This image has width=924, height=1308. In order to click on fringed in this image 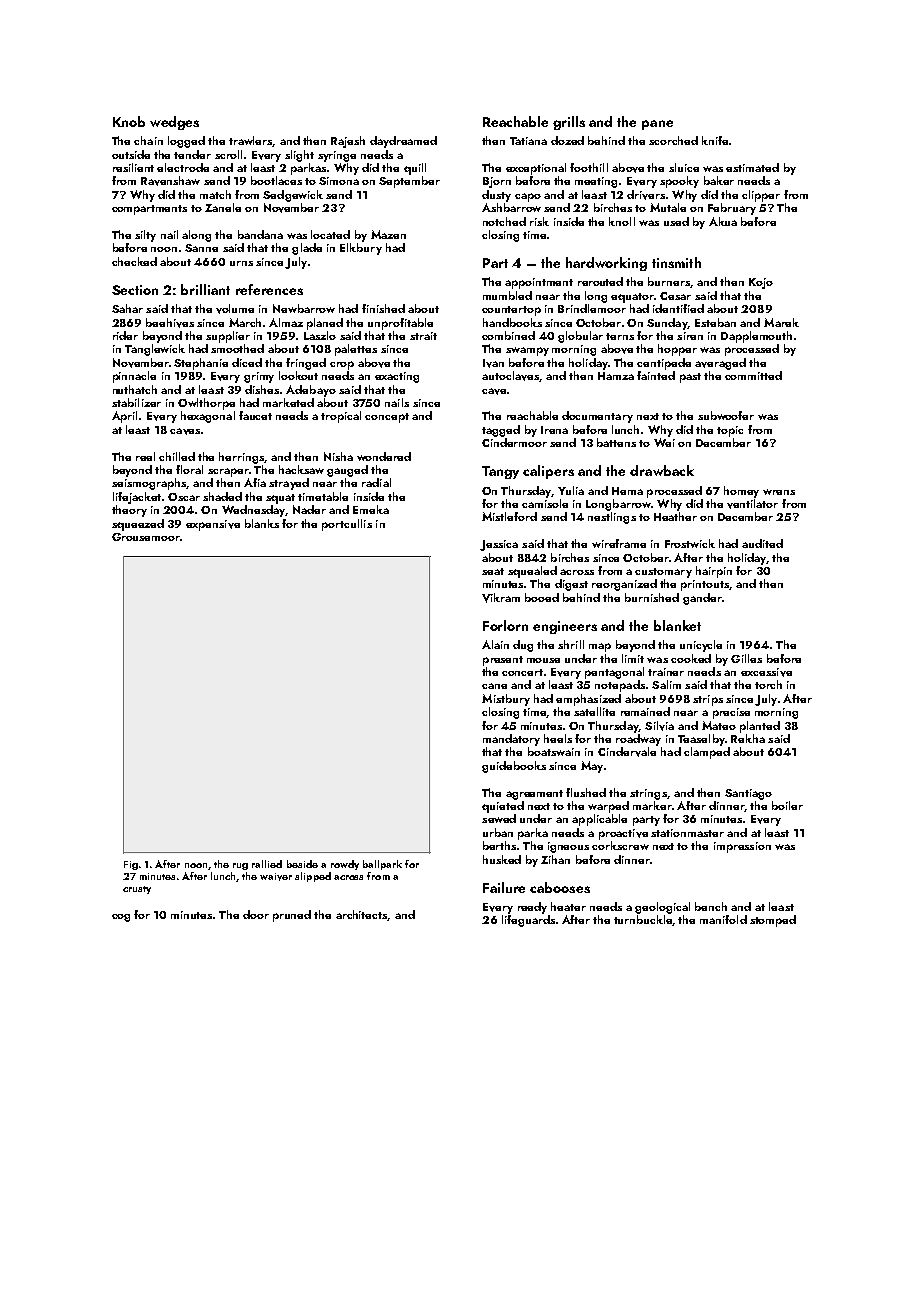, I will do `click(306, 364)`.
